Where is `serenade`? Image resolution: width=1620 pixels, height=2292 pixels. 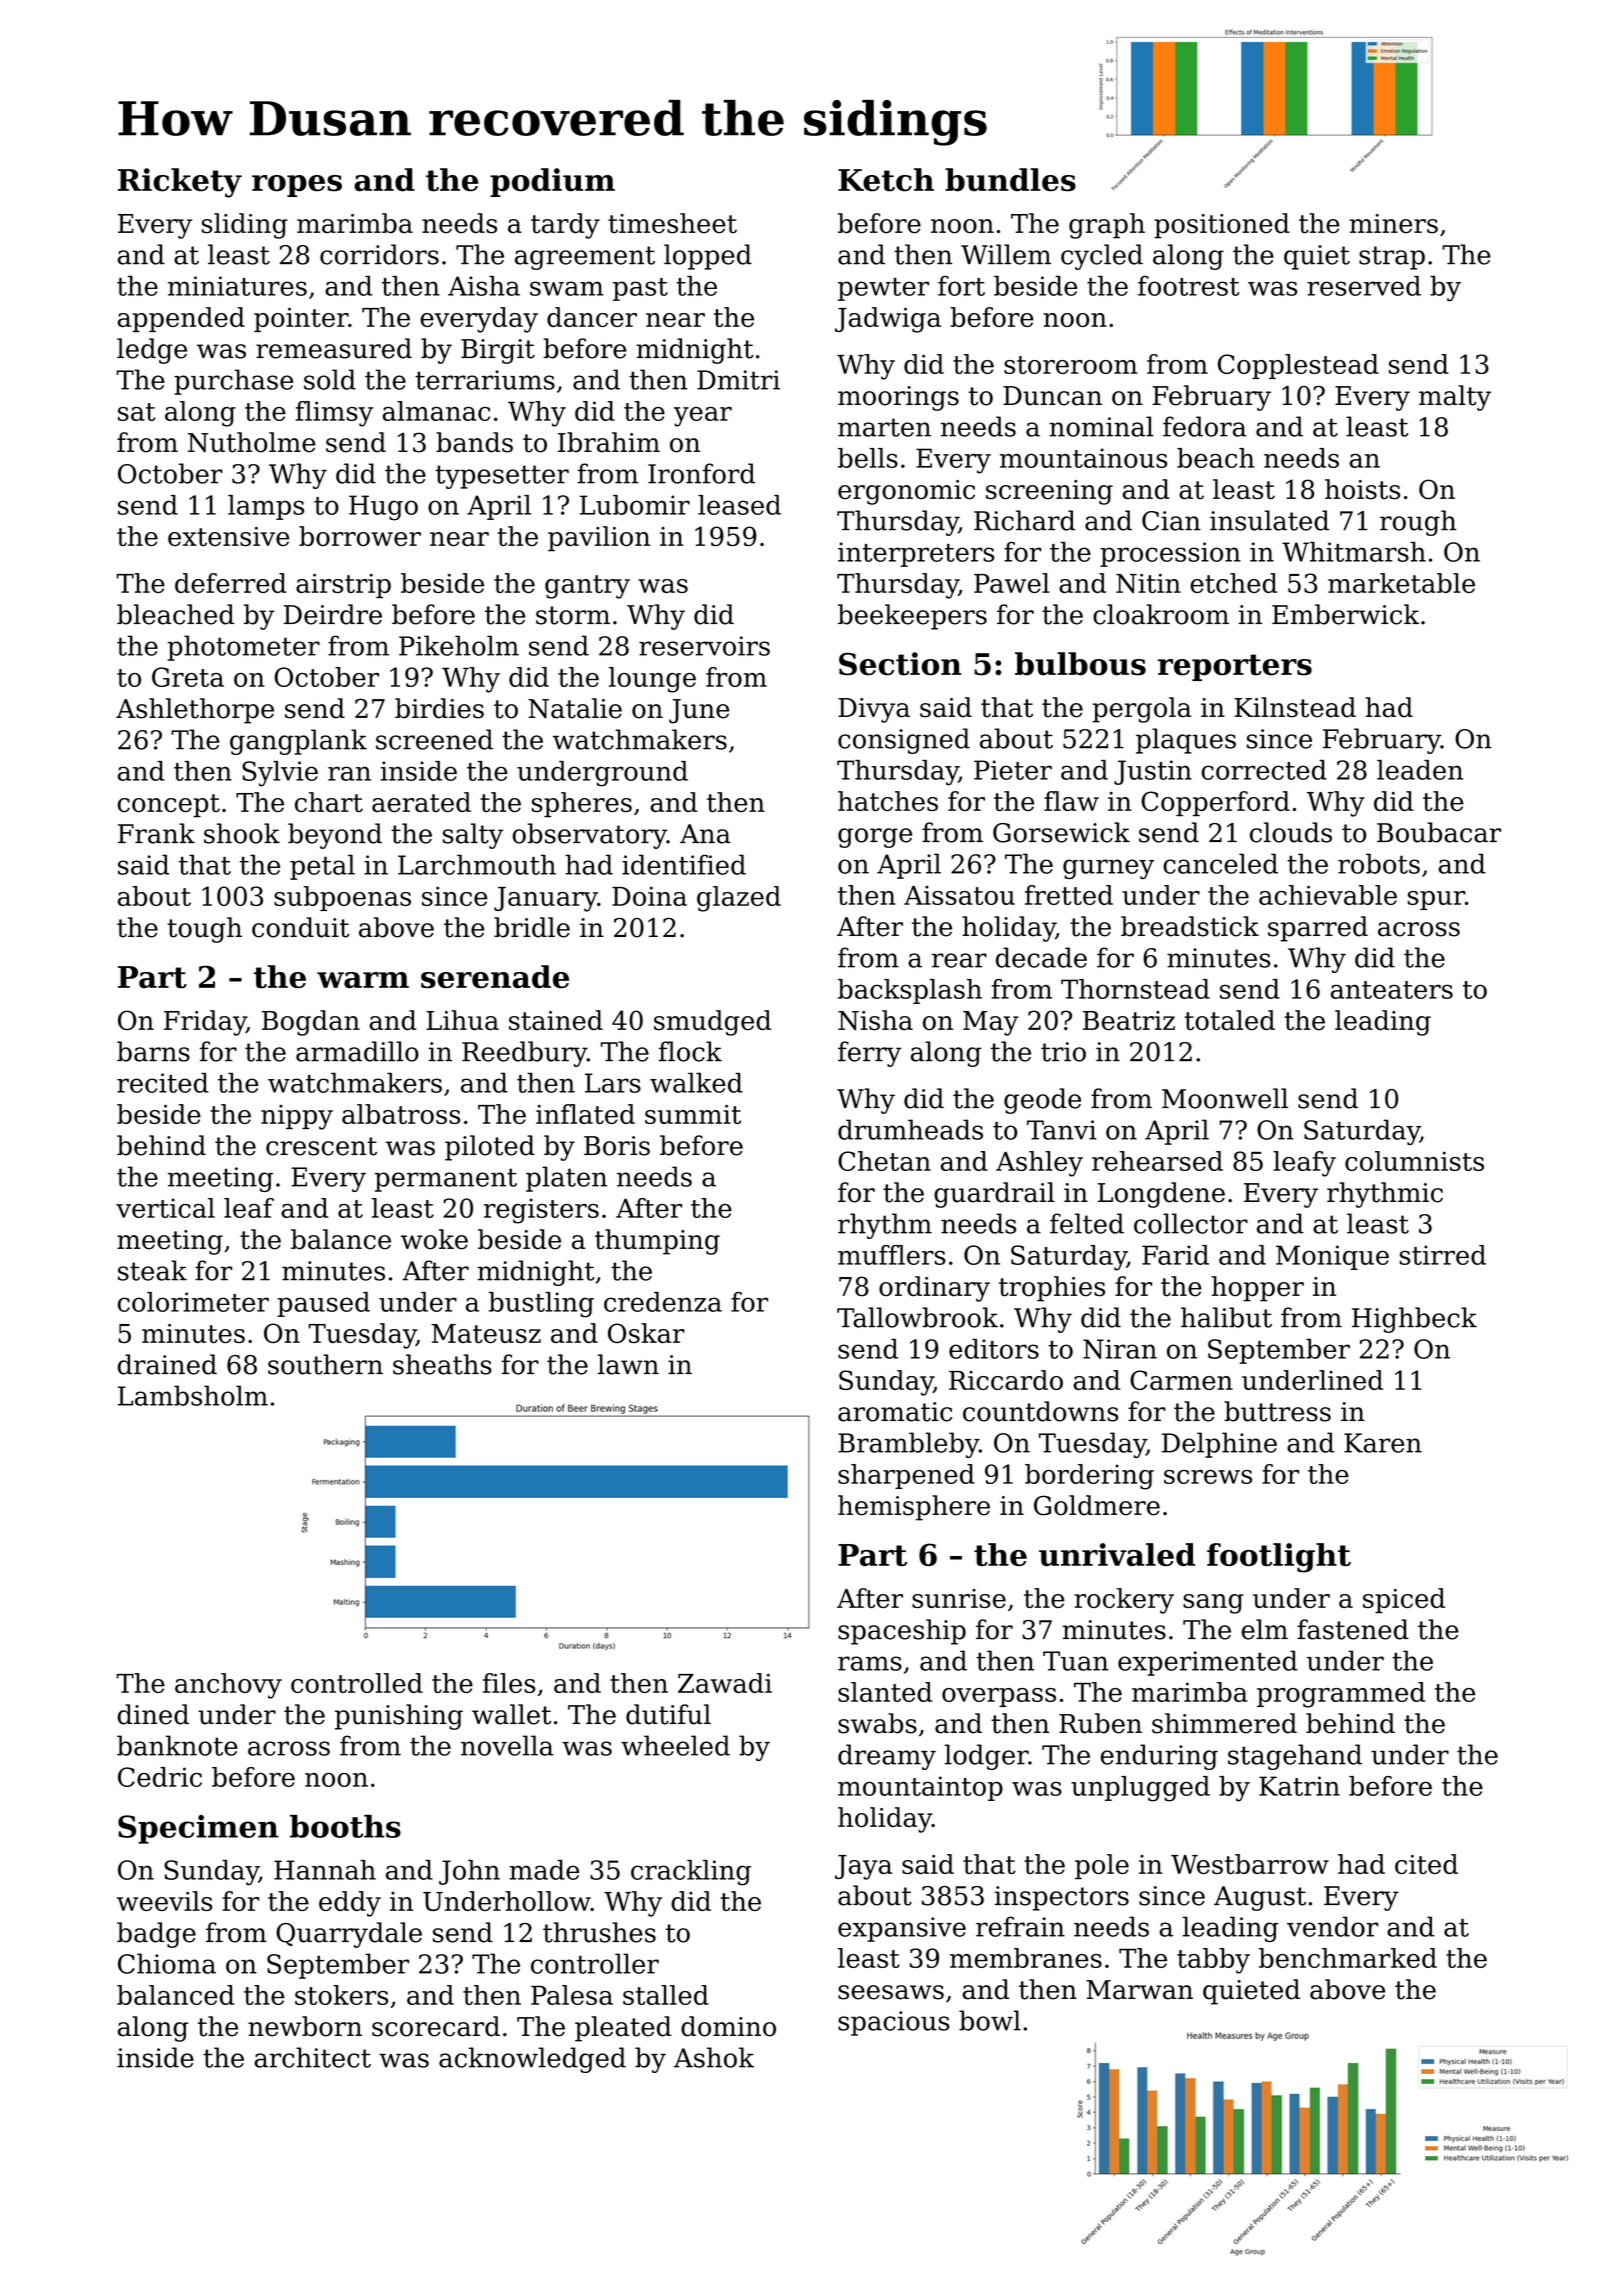
serenade is located at coordinates (495, 977).
